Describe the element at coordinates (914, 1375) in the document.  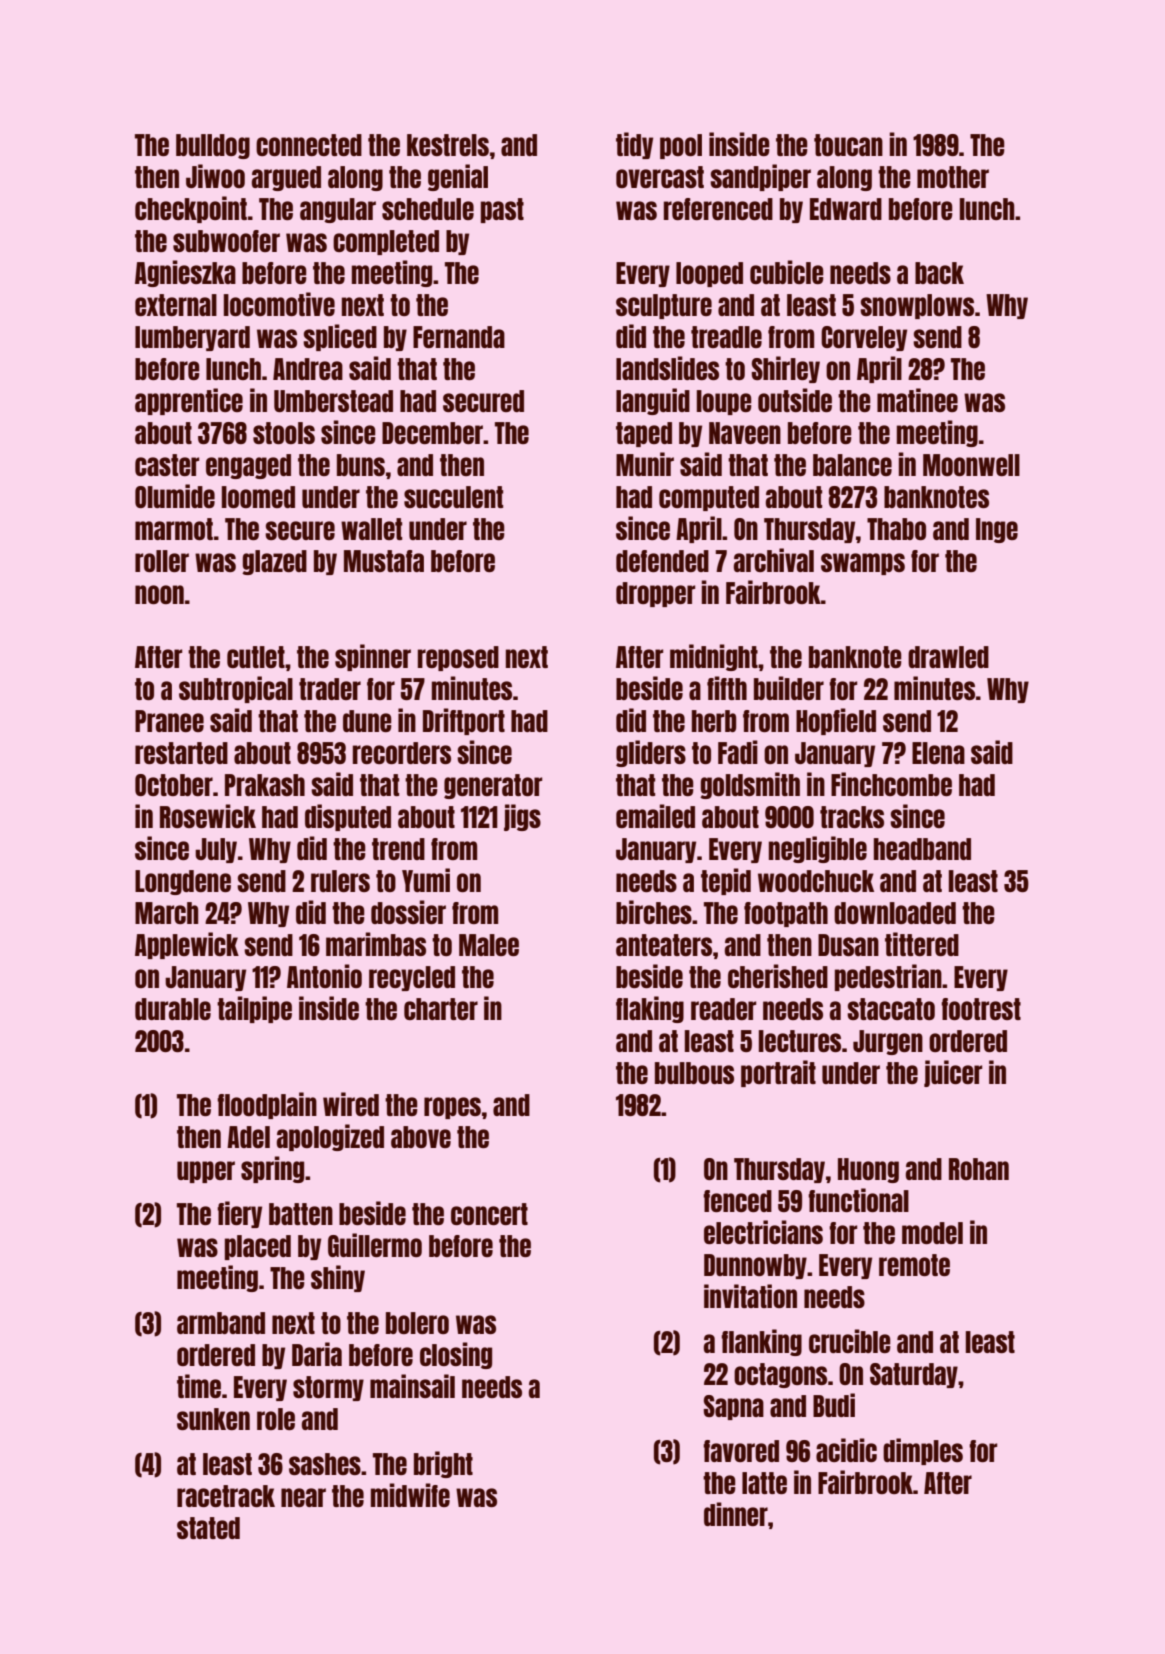
I see `Saturday` at that location.
